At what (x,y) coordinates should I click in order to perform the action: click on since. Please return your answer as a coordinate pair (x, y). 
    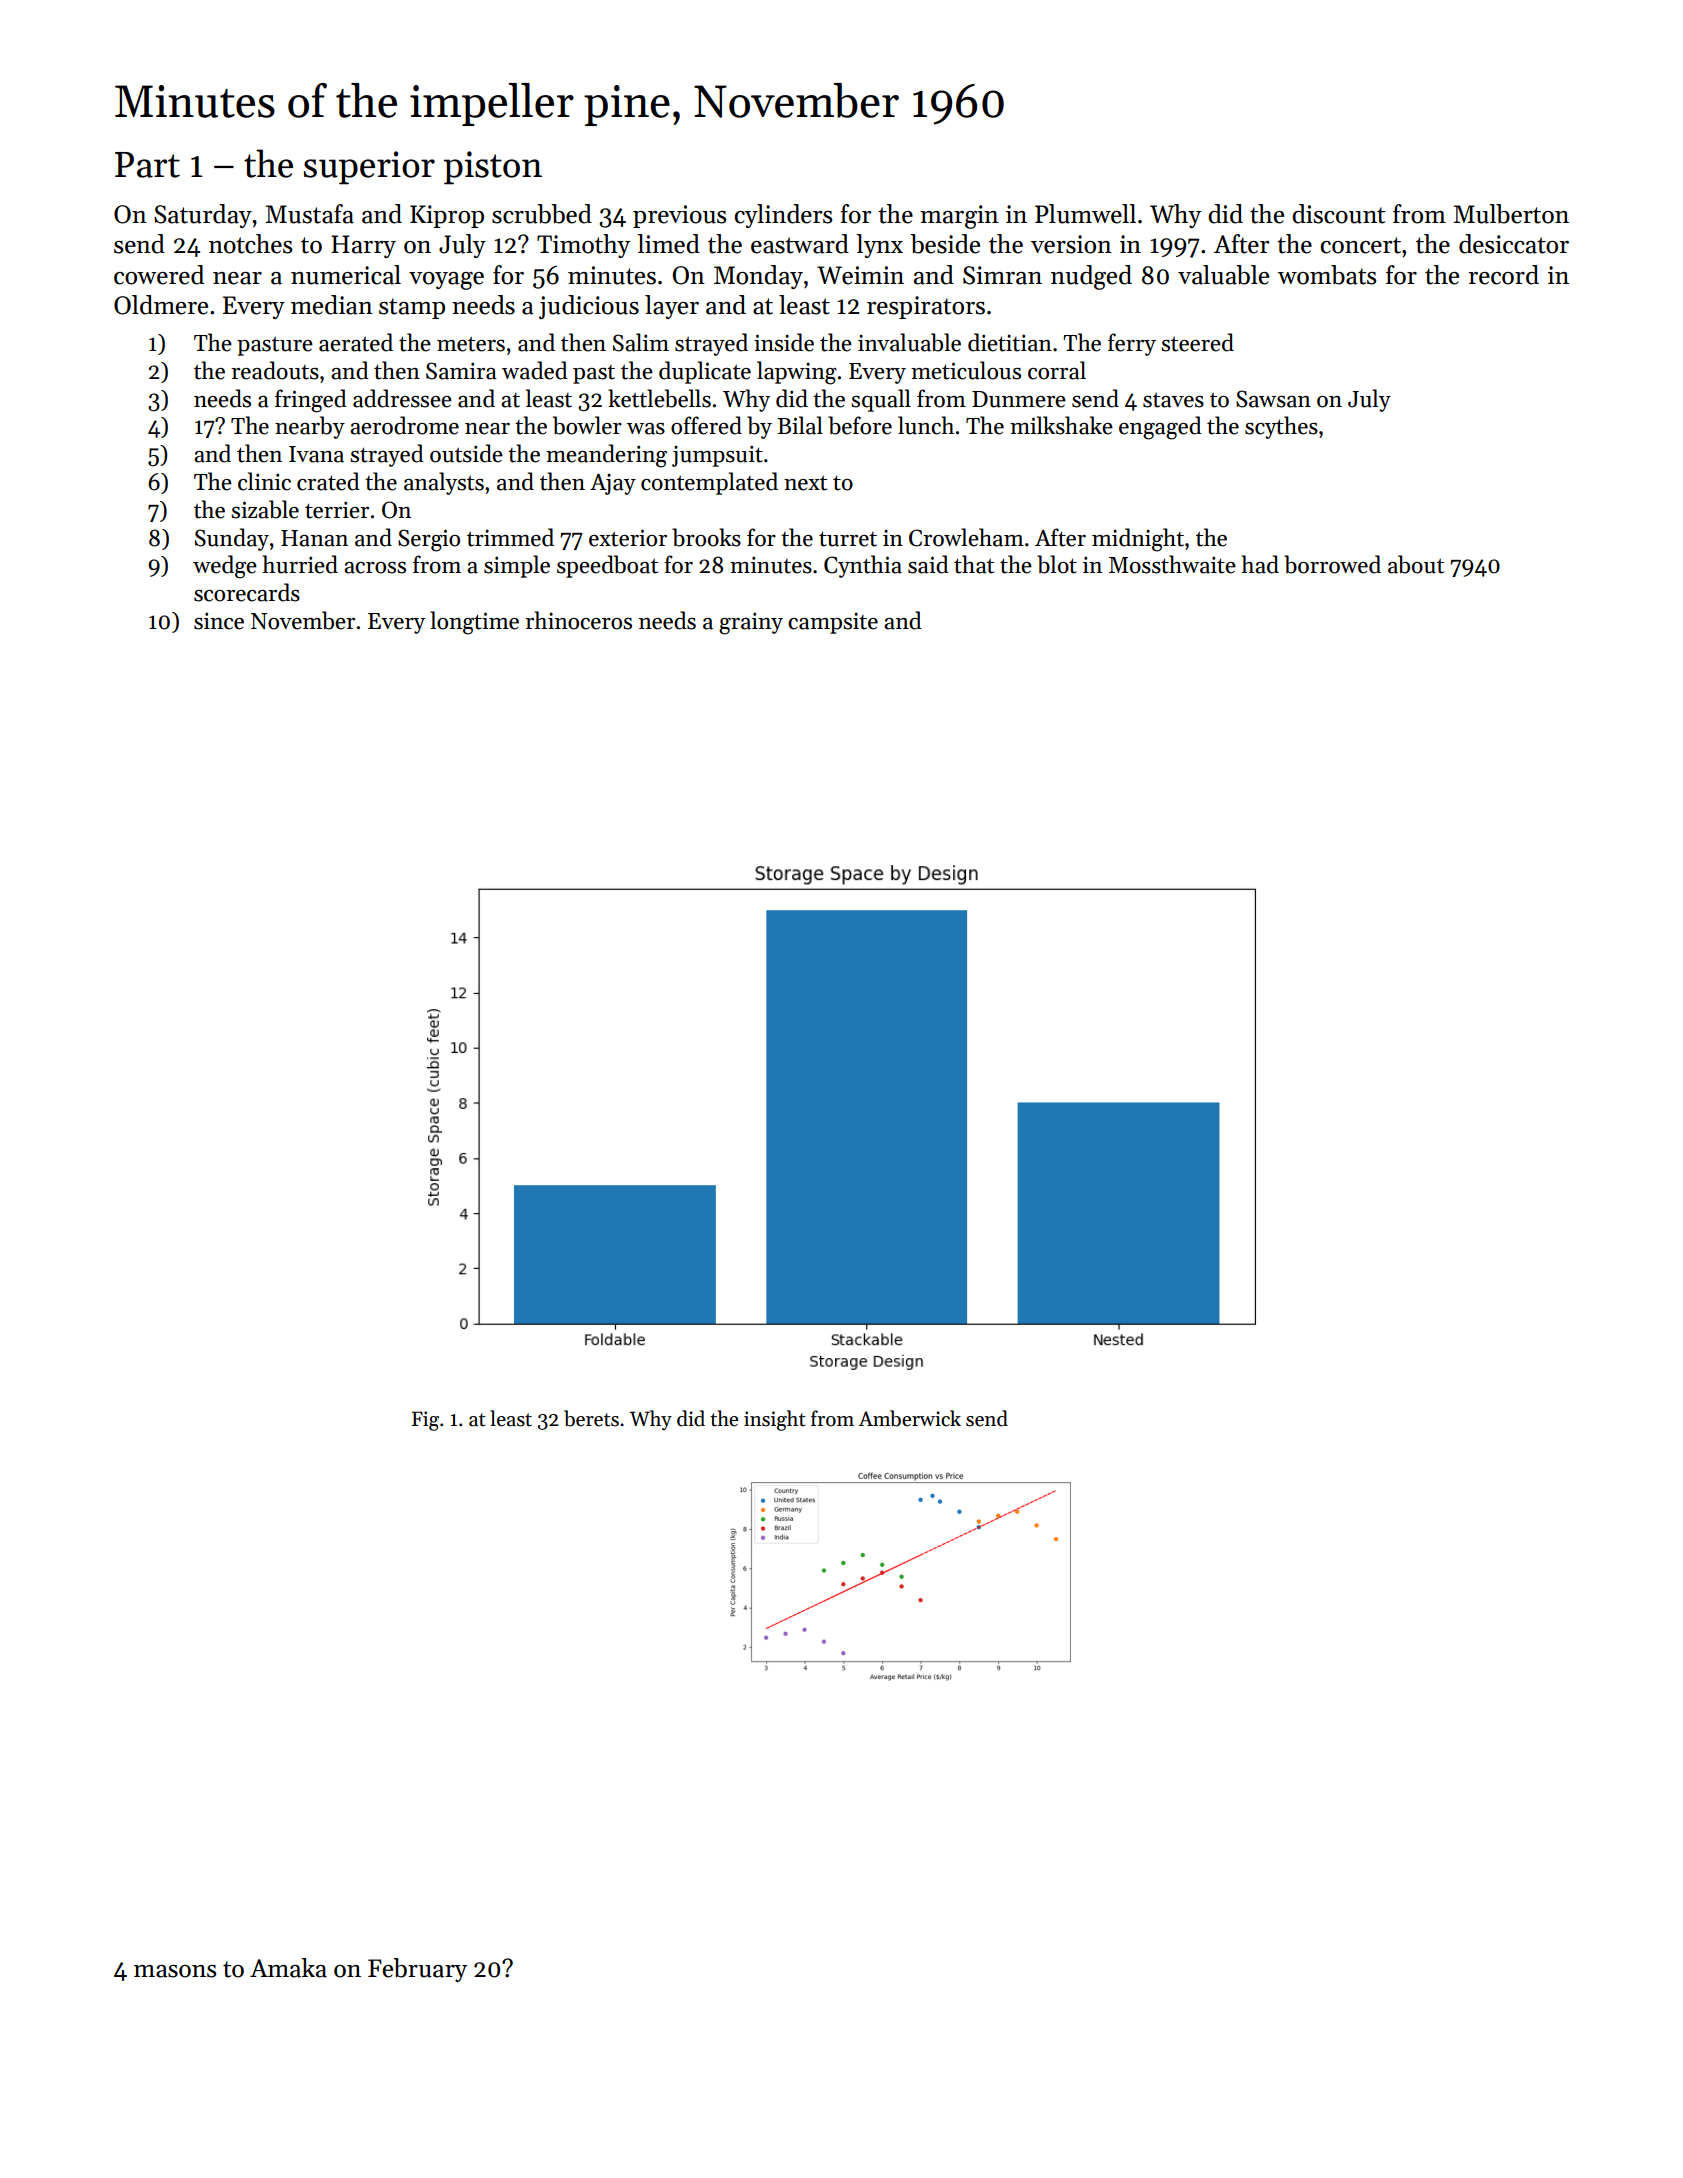
    Looking at the image, I should click on (219, 621).
